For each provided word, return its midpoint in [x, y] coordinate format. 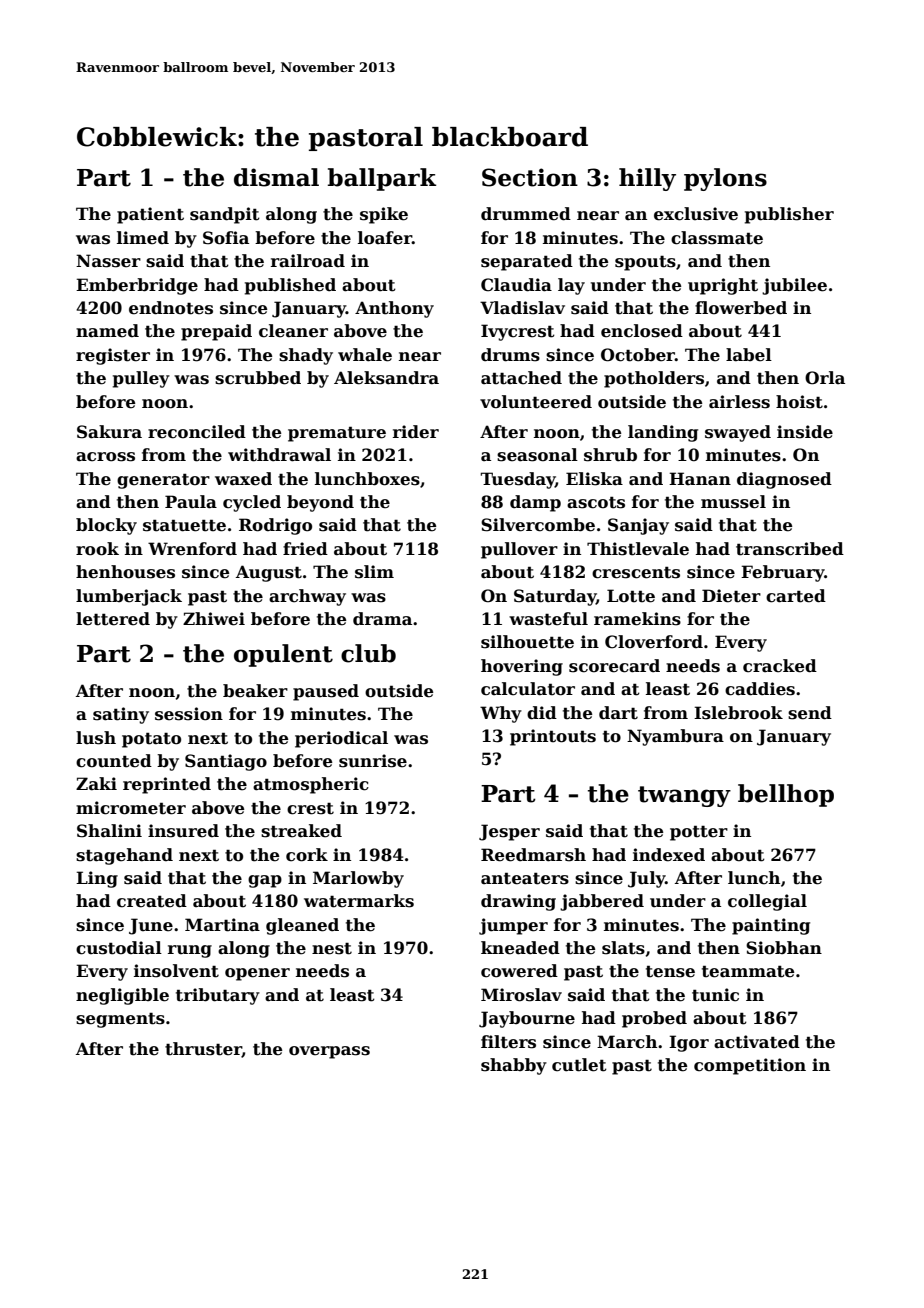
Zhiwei [214, 619]
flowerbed [741, 308]
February [783, 573]
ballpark [382, 179]
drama [382, 619]
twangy [684, 796]
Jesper [509, 832]
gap [265, 881]
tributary [218, 996]
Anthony [394, 309]
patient [150, 215]
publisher [789, 215]
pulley [141, 379]
